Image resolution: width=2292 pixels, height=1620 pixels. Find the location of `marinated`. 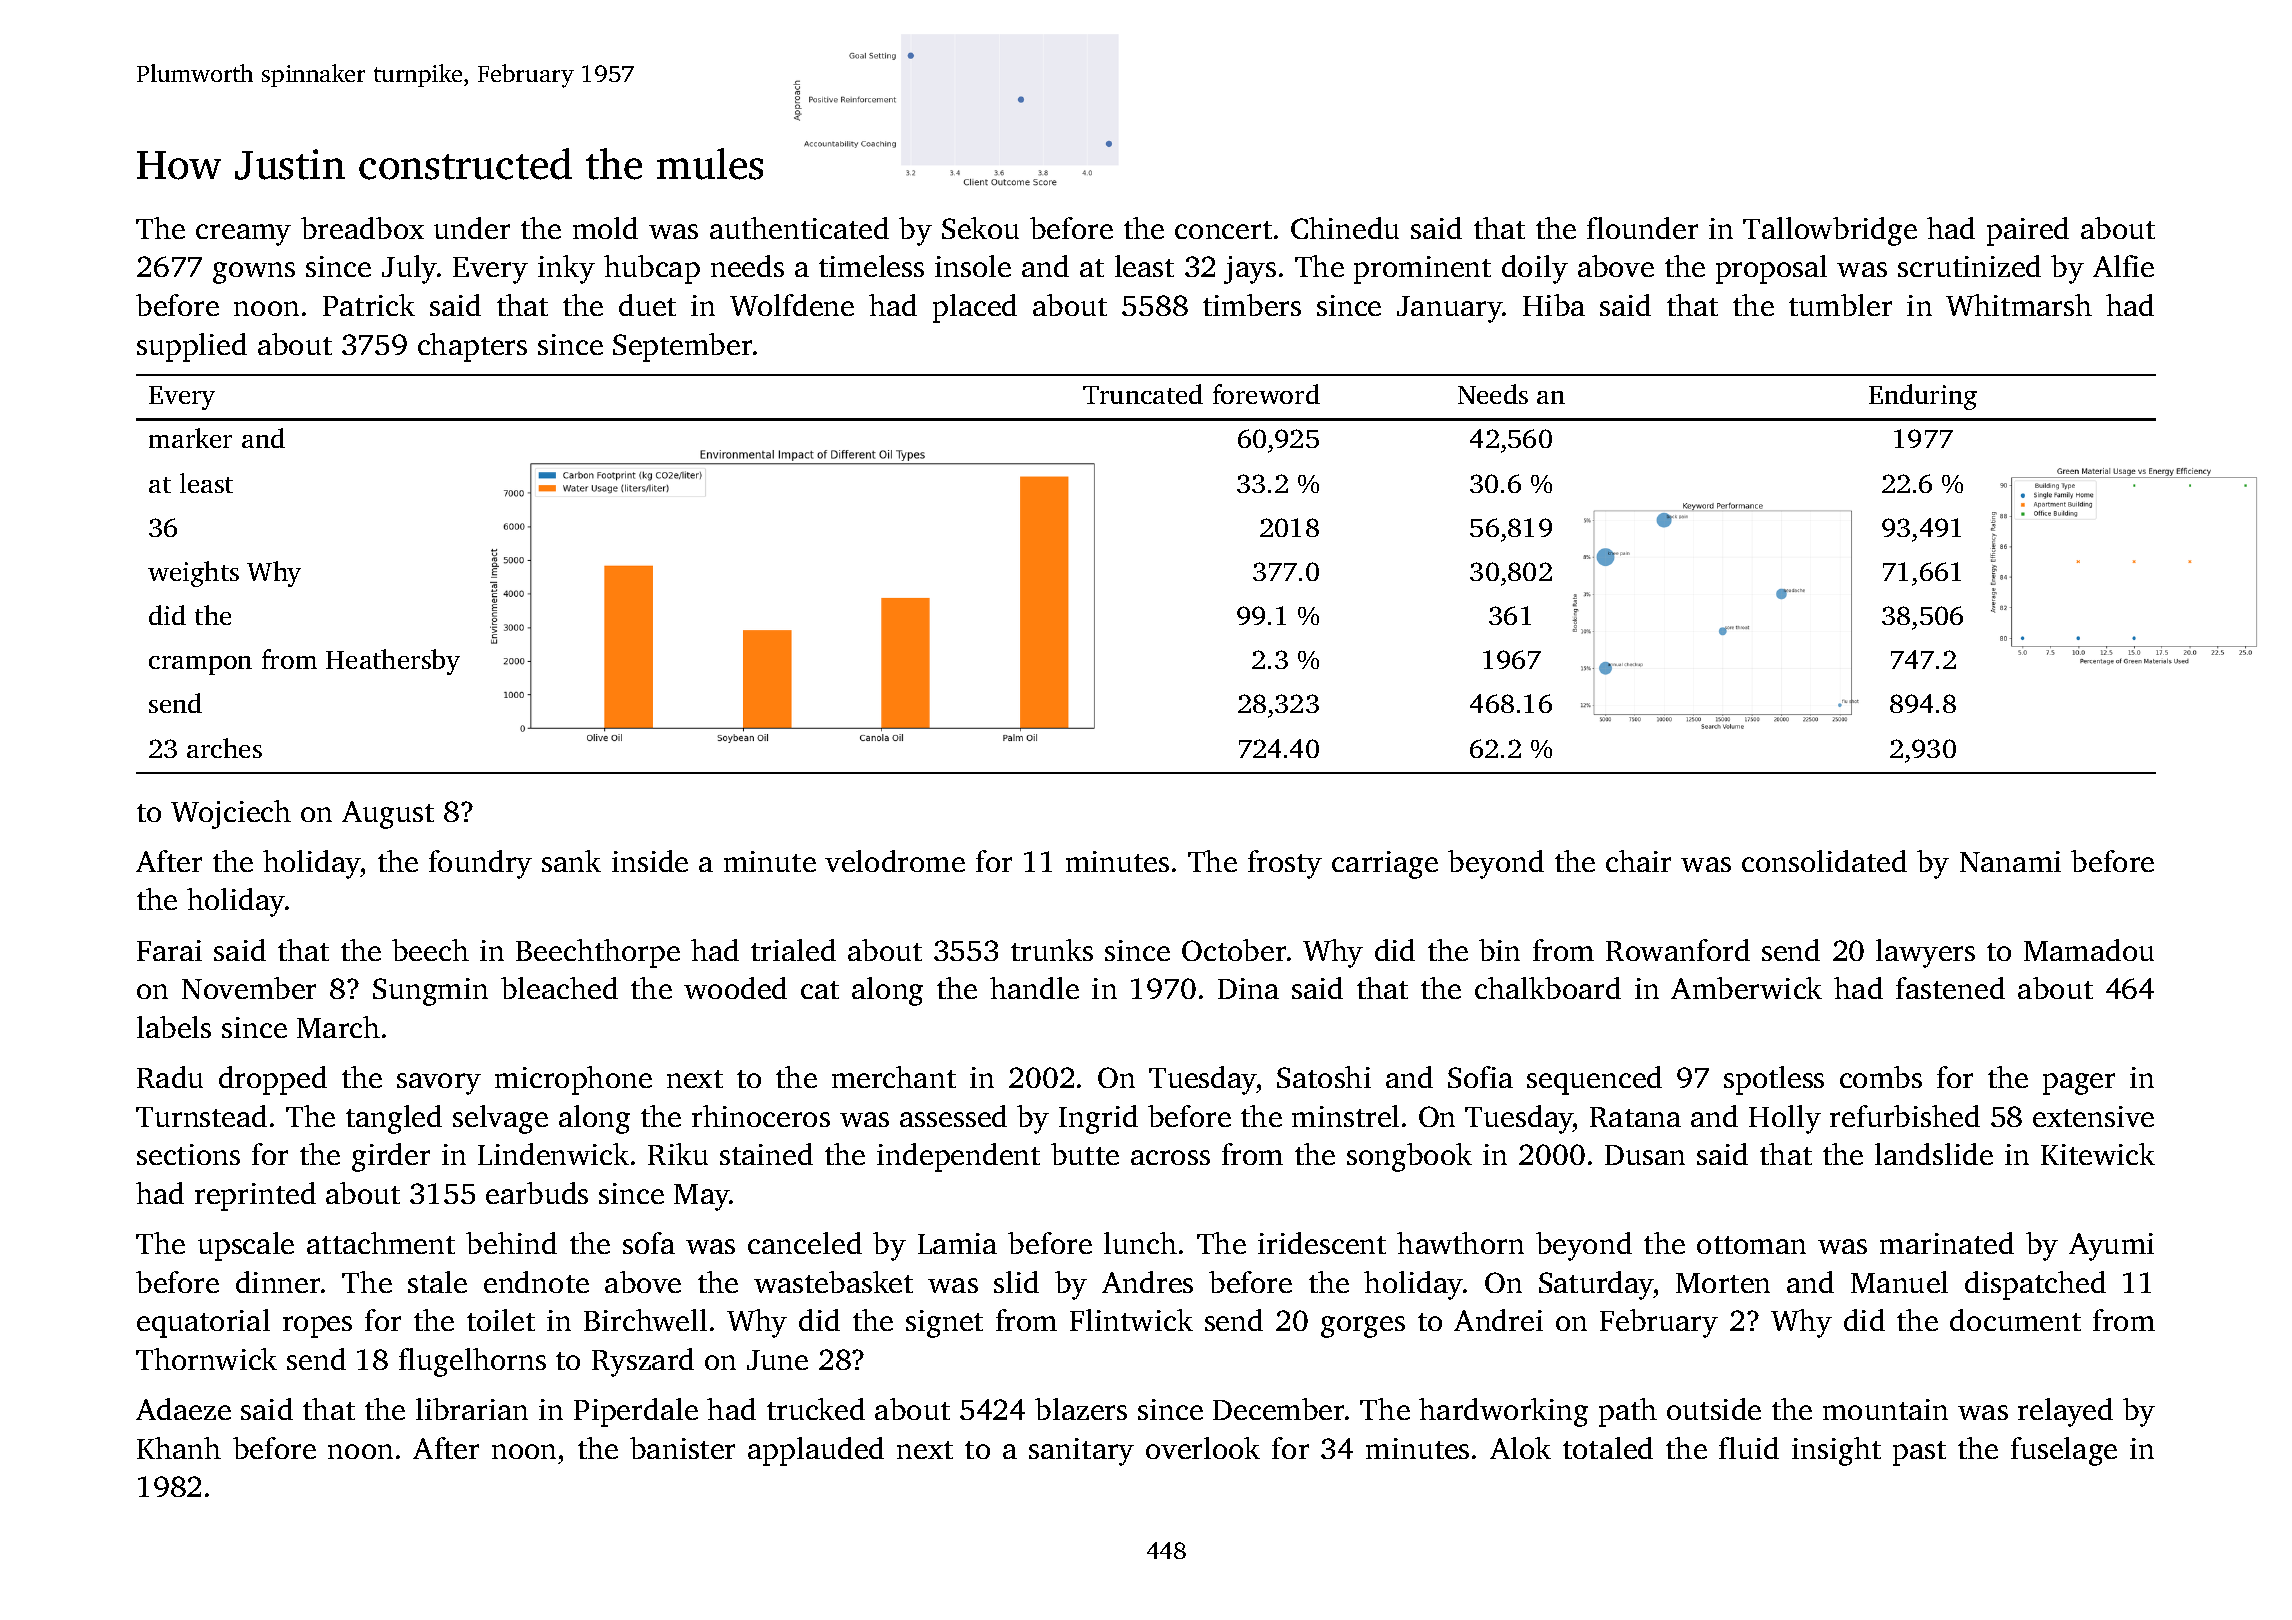

marinated is located at coordinates (1947, 1243).
